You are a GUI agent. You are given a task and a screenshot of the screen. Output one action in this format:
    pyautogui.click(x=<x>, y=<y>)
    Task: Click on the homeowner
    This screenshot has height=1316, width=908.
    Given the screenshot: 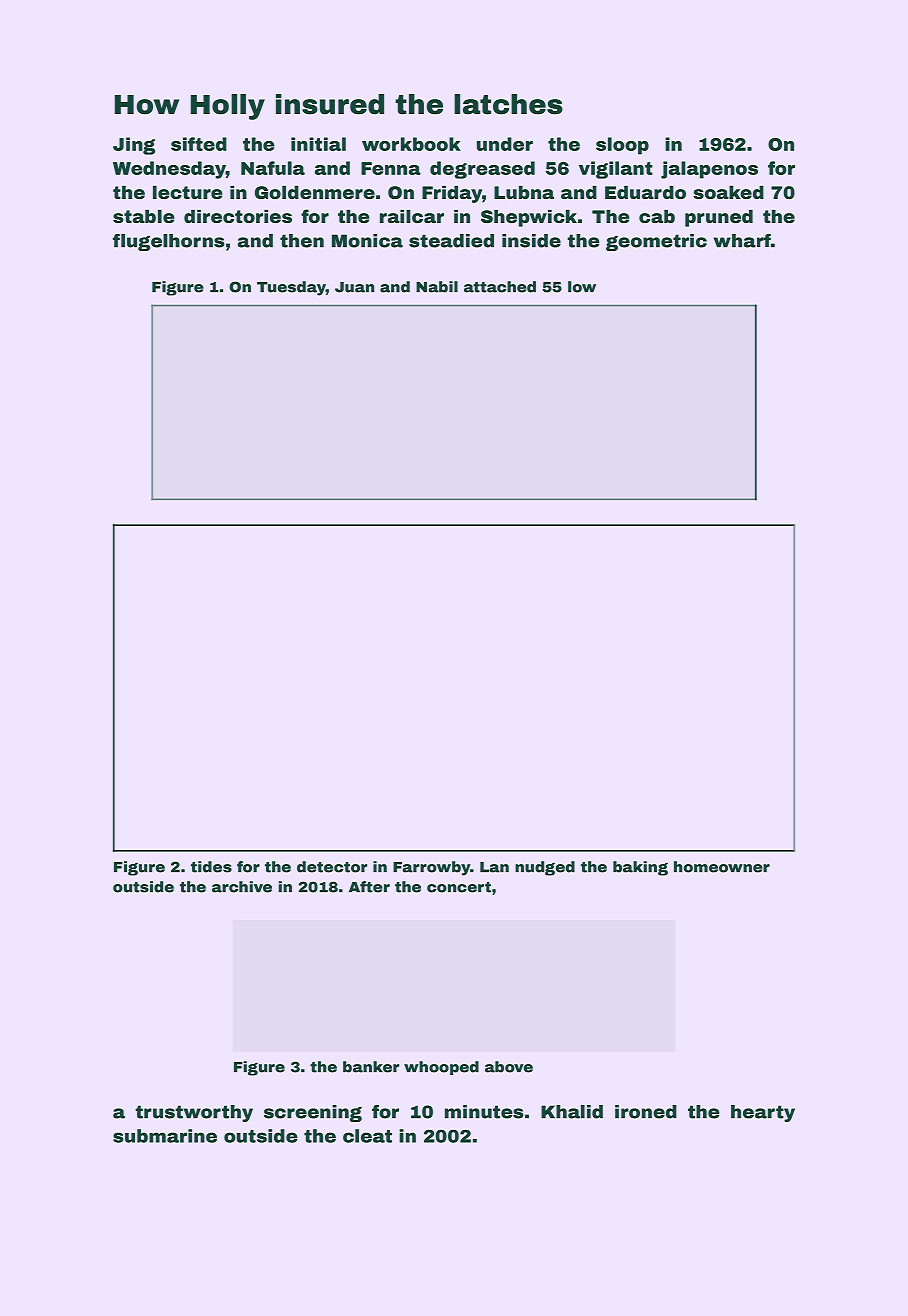 What is the action you would take?
    pyautogui.click(x=722, y=867)
